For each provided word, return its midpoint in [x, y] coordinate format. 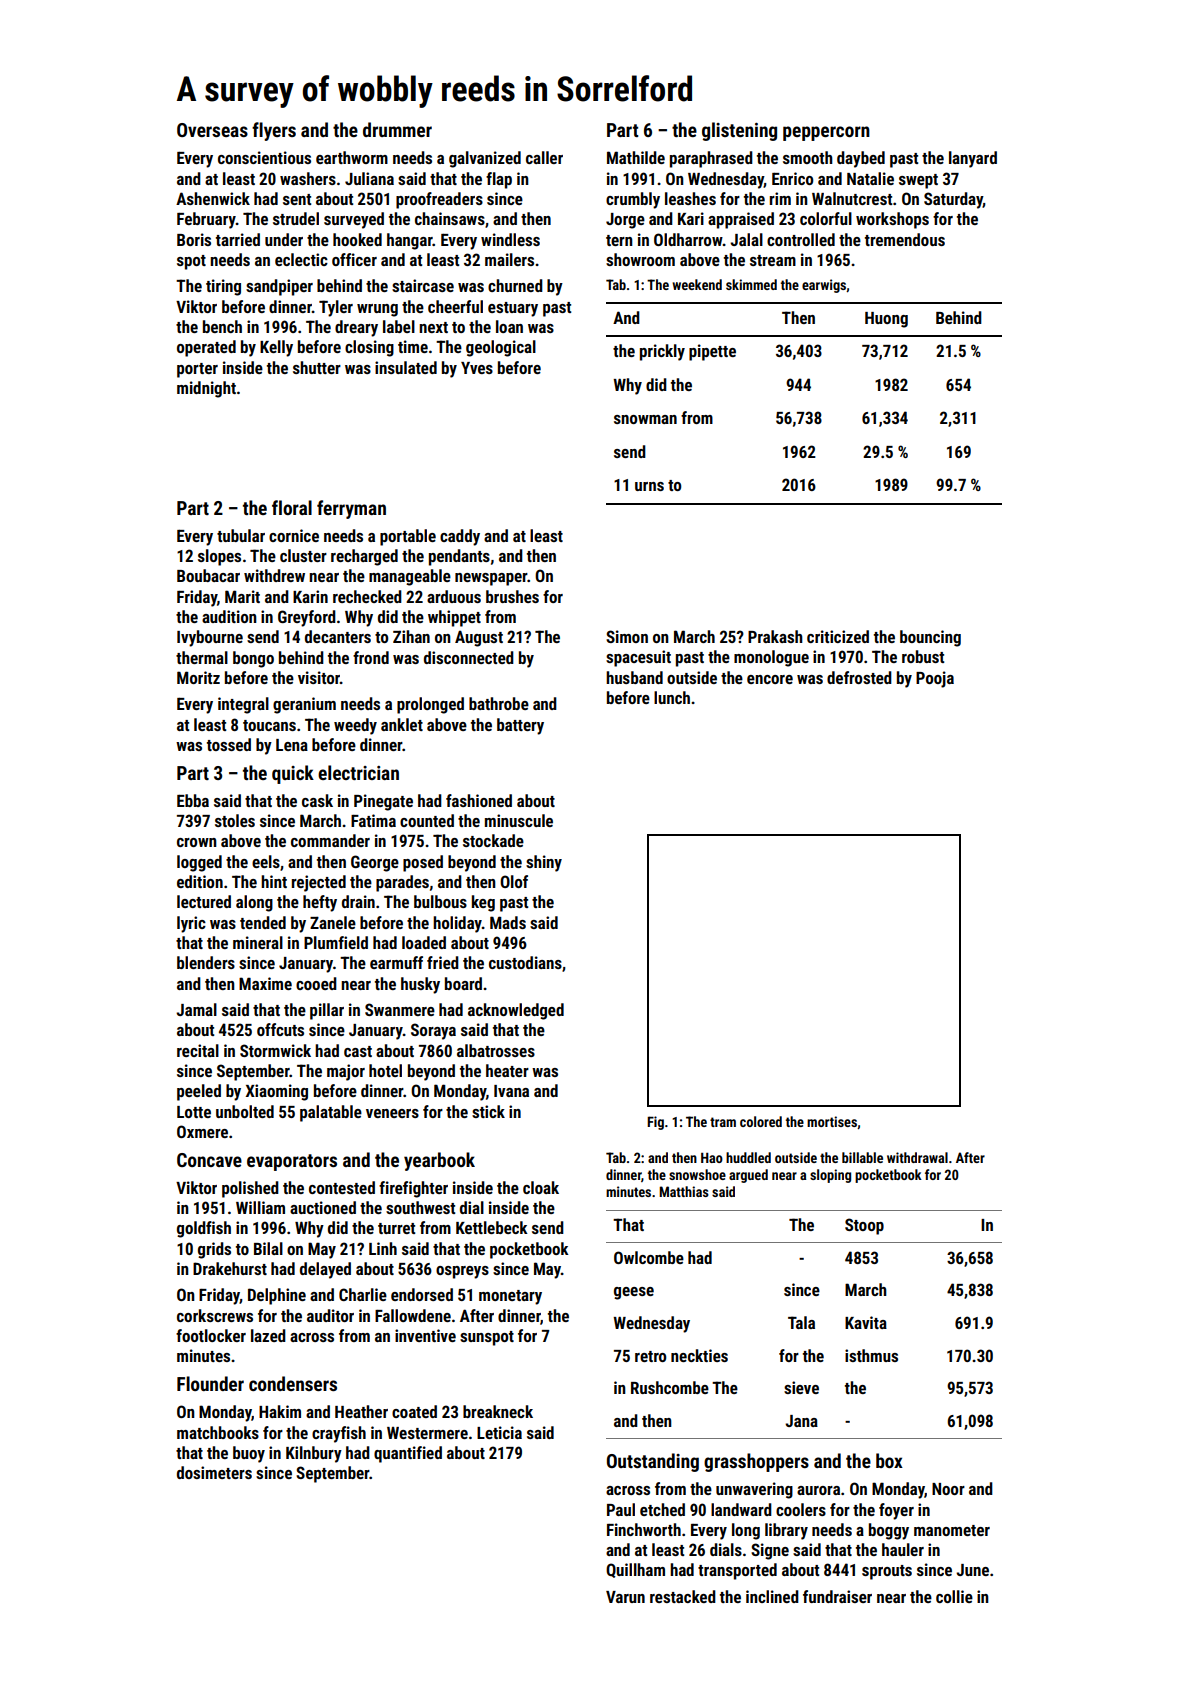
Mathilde [636, 157]
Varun [625, 1597]
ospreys [462, 1272]
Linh [383, 1248]
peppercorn [826, 133]
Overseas [212, 130]
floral [292, 507]
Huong [886, 320]
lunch [672, 697]
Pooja [935, 679]
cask [317, 800]
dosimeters [214, 1472]
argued [748, 1176]
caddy [460, 537]
